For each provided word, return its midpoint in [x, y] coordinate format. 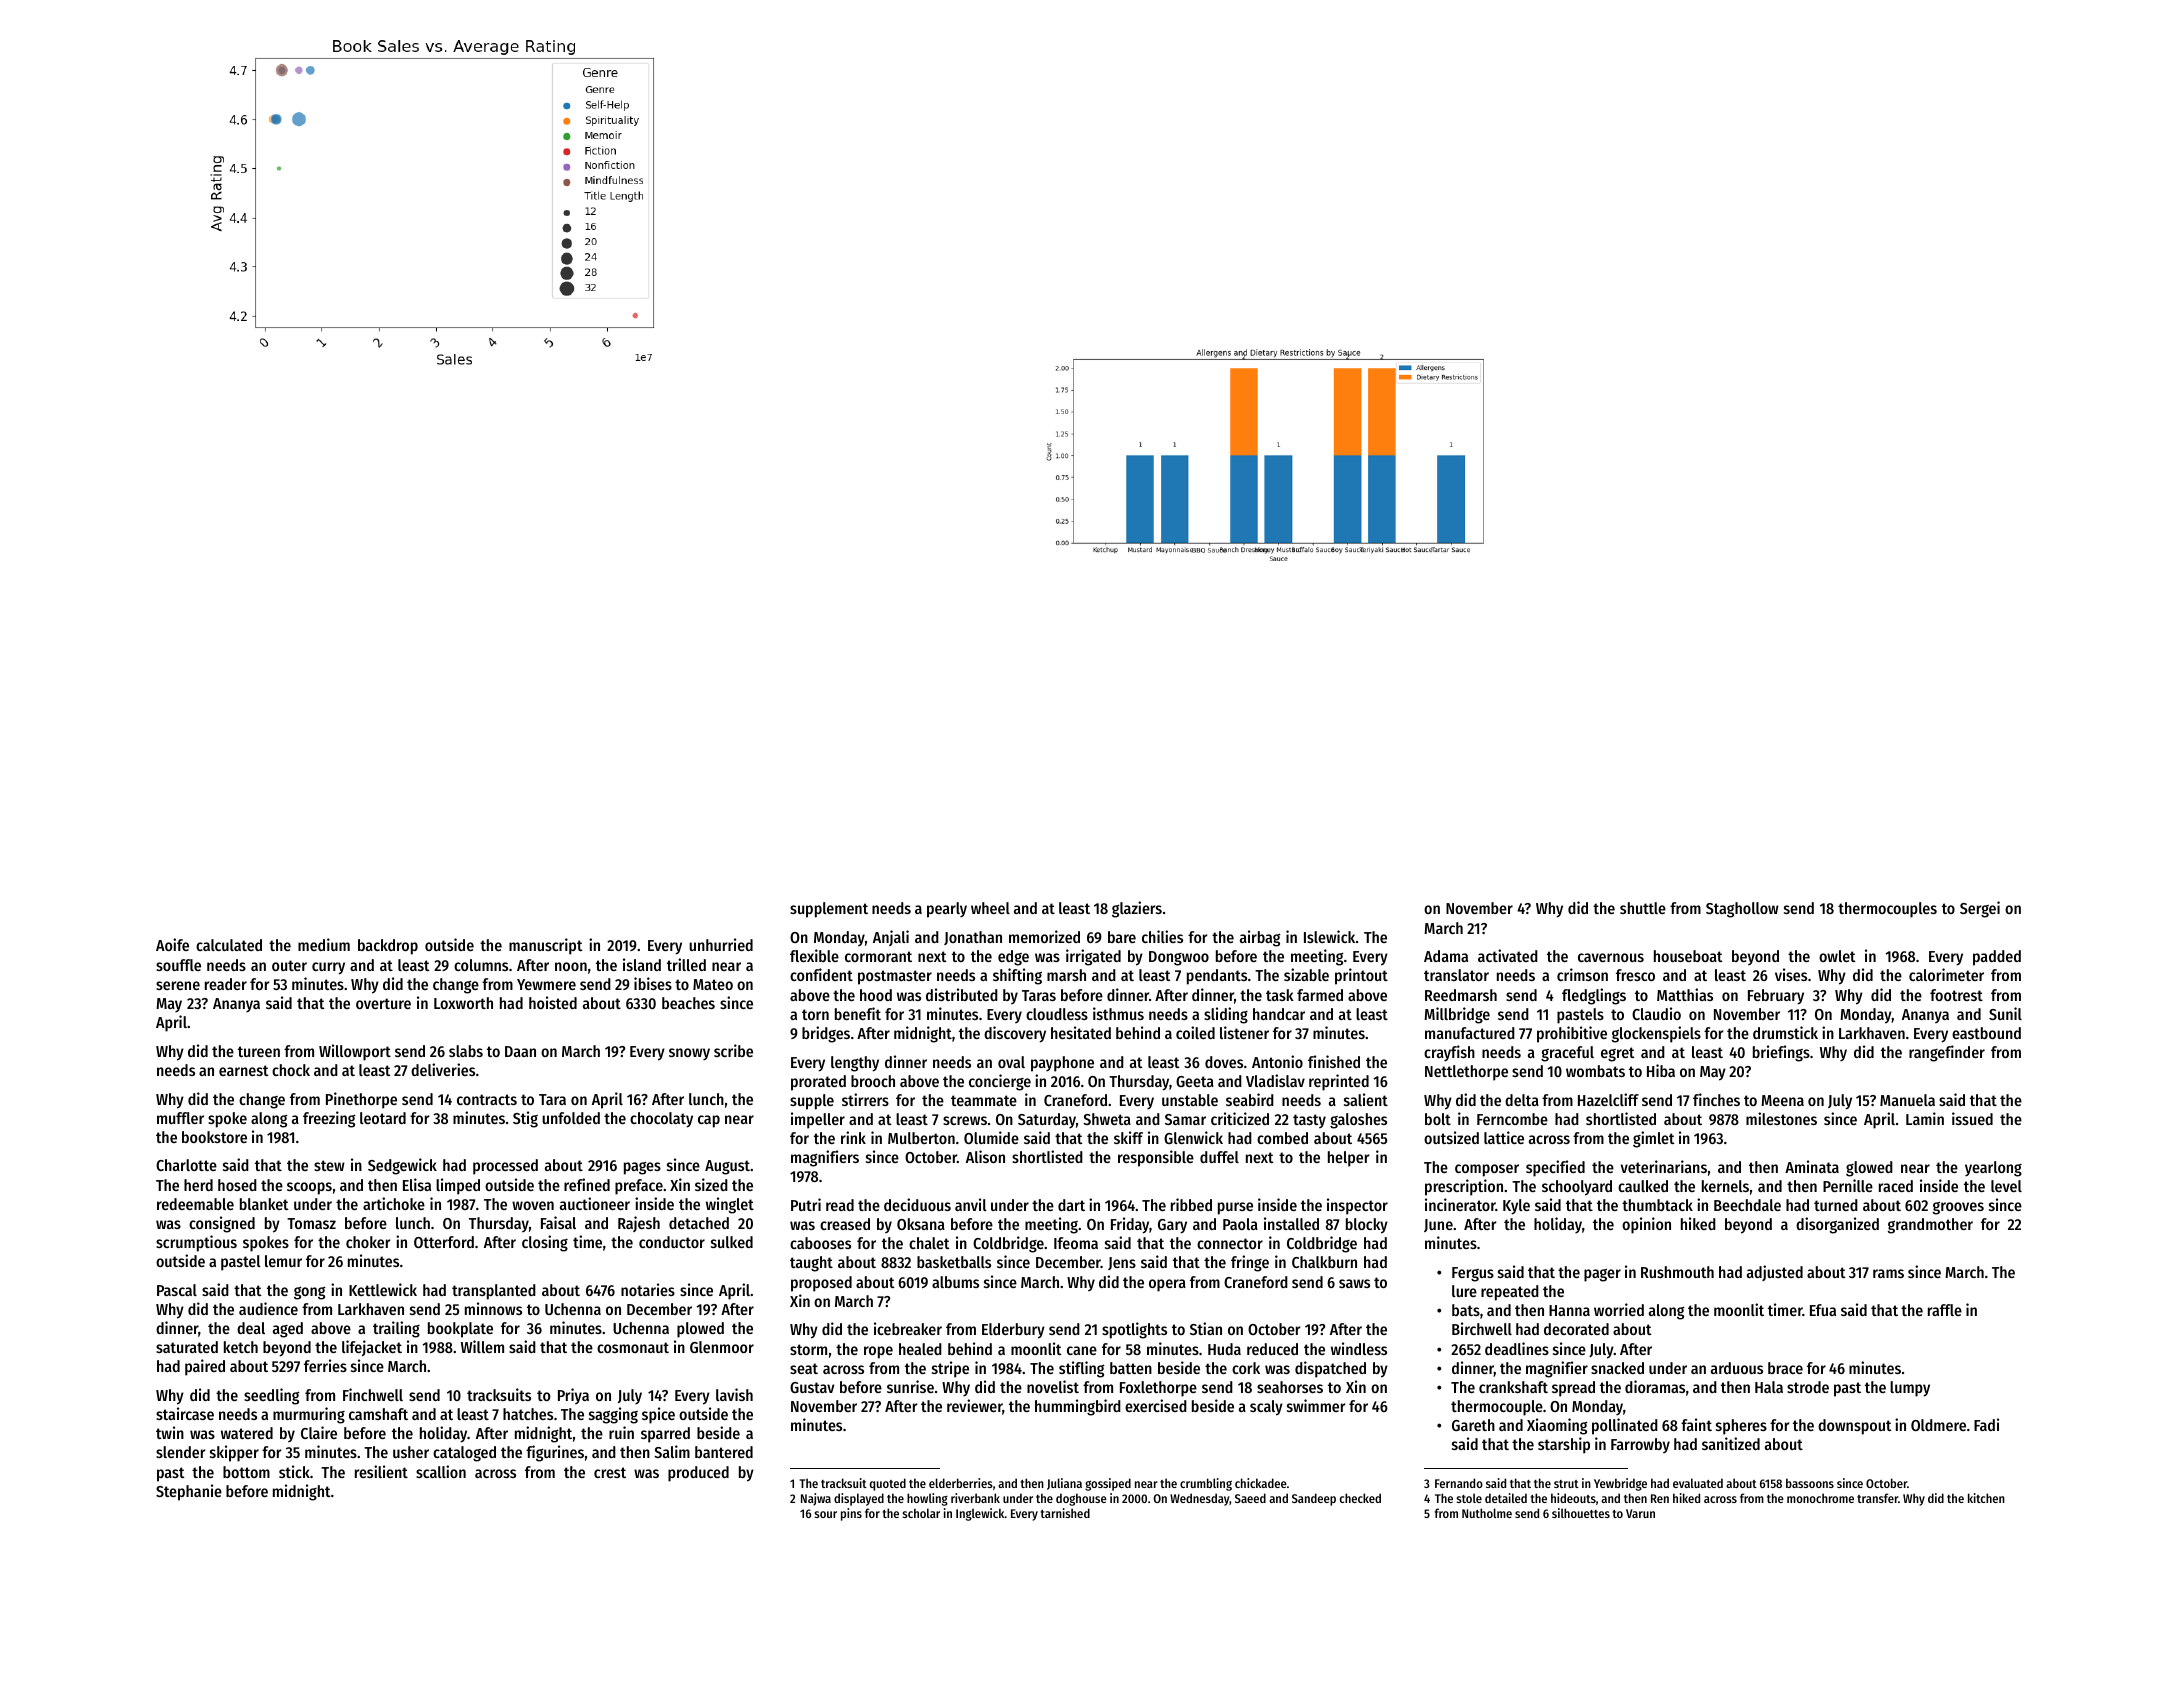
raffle [1945, 1310]
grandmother [1930, 1226]
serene [178, 985]
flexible [814, 955]
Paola [1240, 1224]
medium [324, 944]
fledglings [1594, 996]
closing [545, 1243]
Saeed [1250, 1498]
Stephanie [189, 1492]
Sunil [2005, 1013]
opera [1167, 1285]
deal [251, 1328]
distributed [962, 994]
